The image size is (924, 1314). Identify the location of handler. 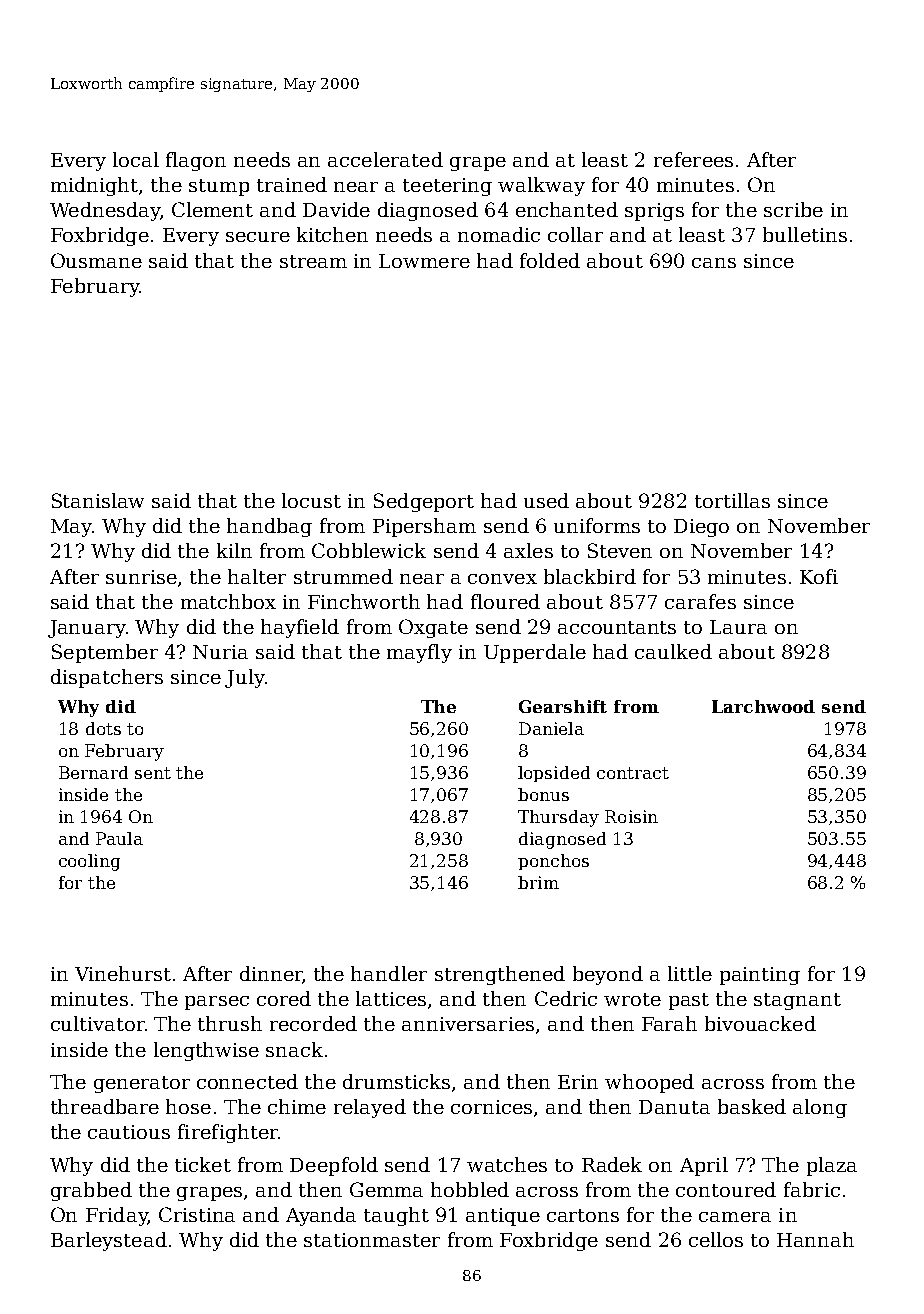
(389, 973).
